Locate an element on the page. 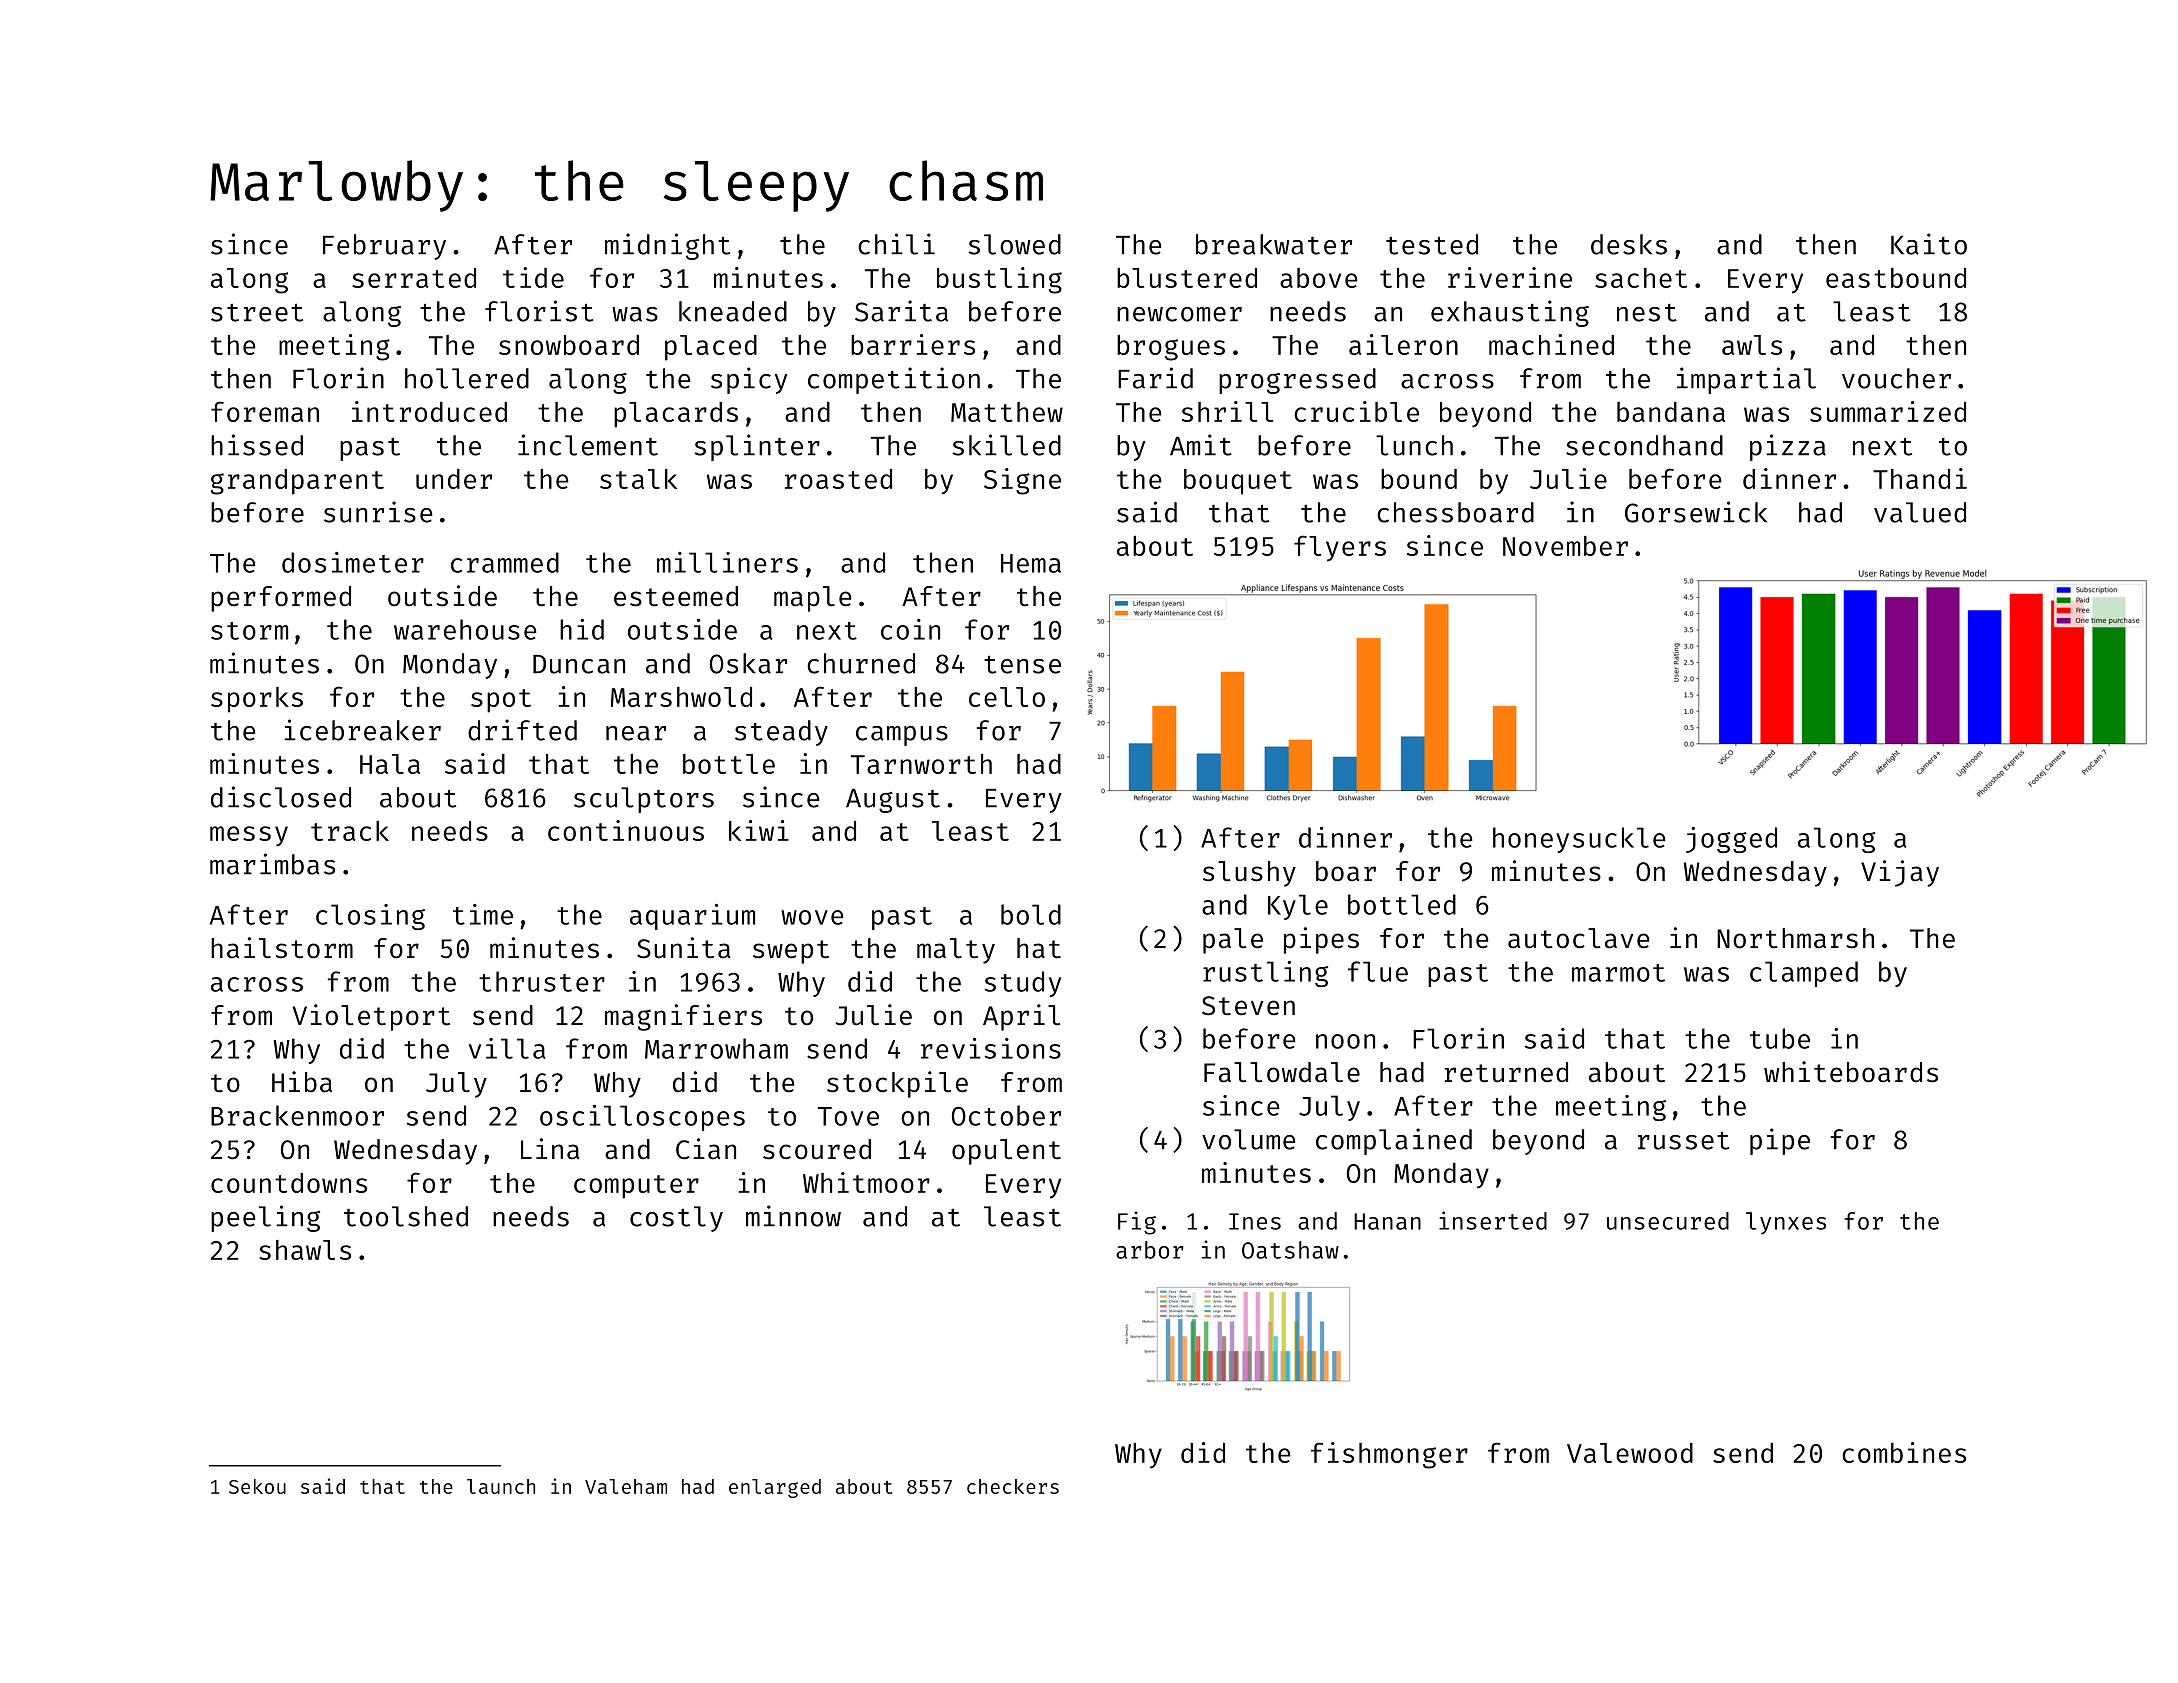 This page has height=1683, width=2178. Hema is located at coordinates (1031, 563).
